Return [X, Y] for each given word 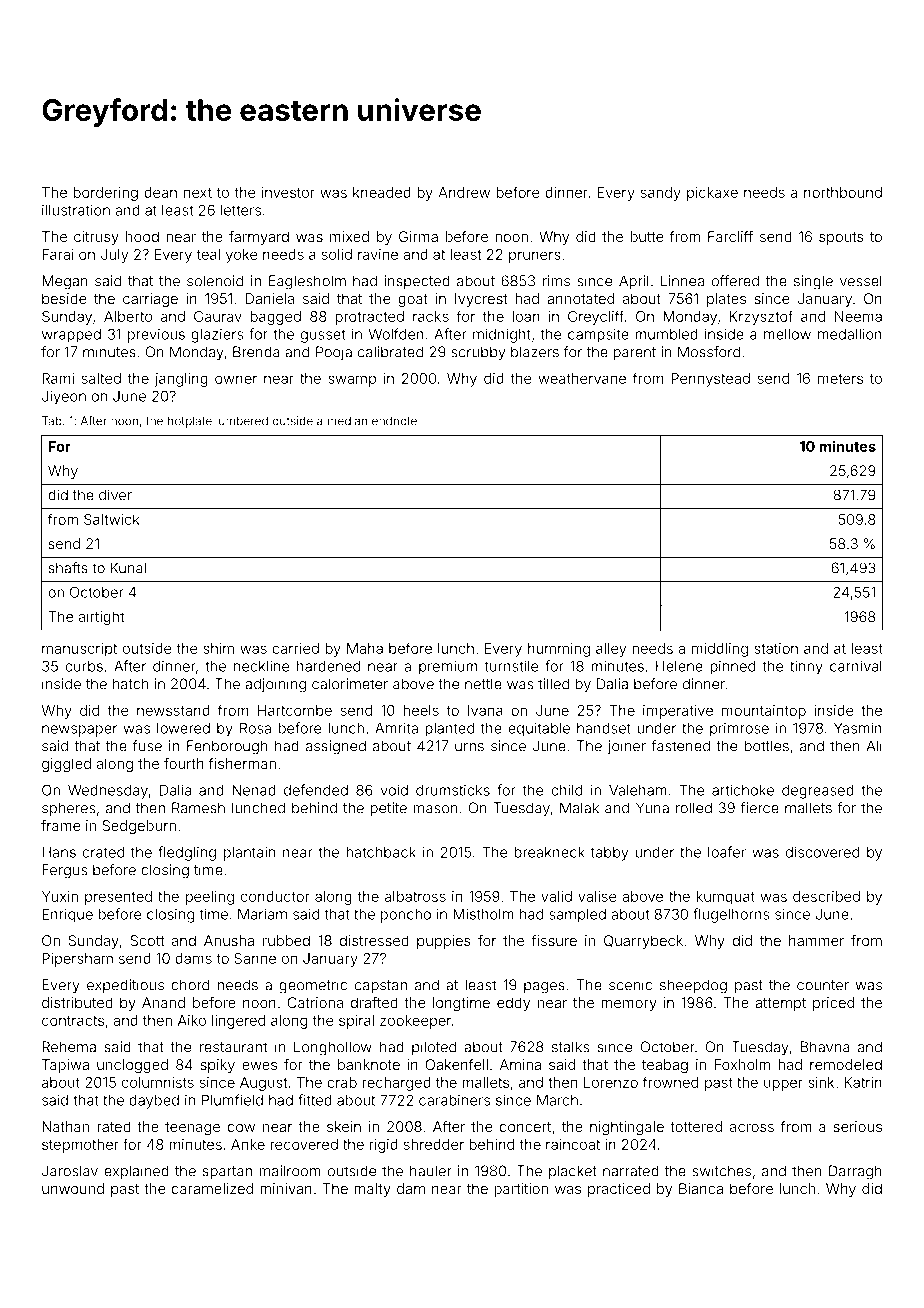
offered [735, 281]
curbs [84, 666]
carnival [856, 666]
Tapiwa [65, 1066]
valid [556, 896]
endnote [394, 421]
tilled [553, 684]
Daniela [269, 298]
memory [629, 1005]
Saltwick [112, 519]
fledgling [187, 853]
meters [840, 379]
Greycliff [596, 317]
